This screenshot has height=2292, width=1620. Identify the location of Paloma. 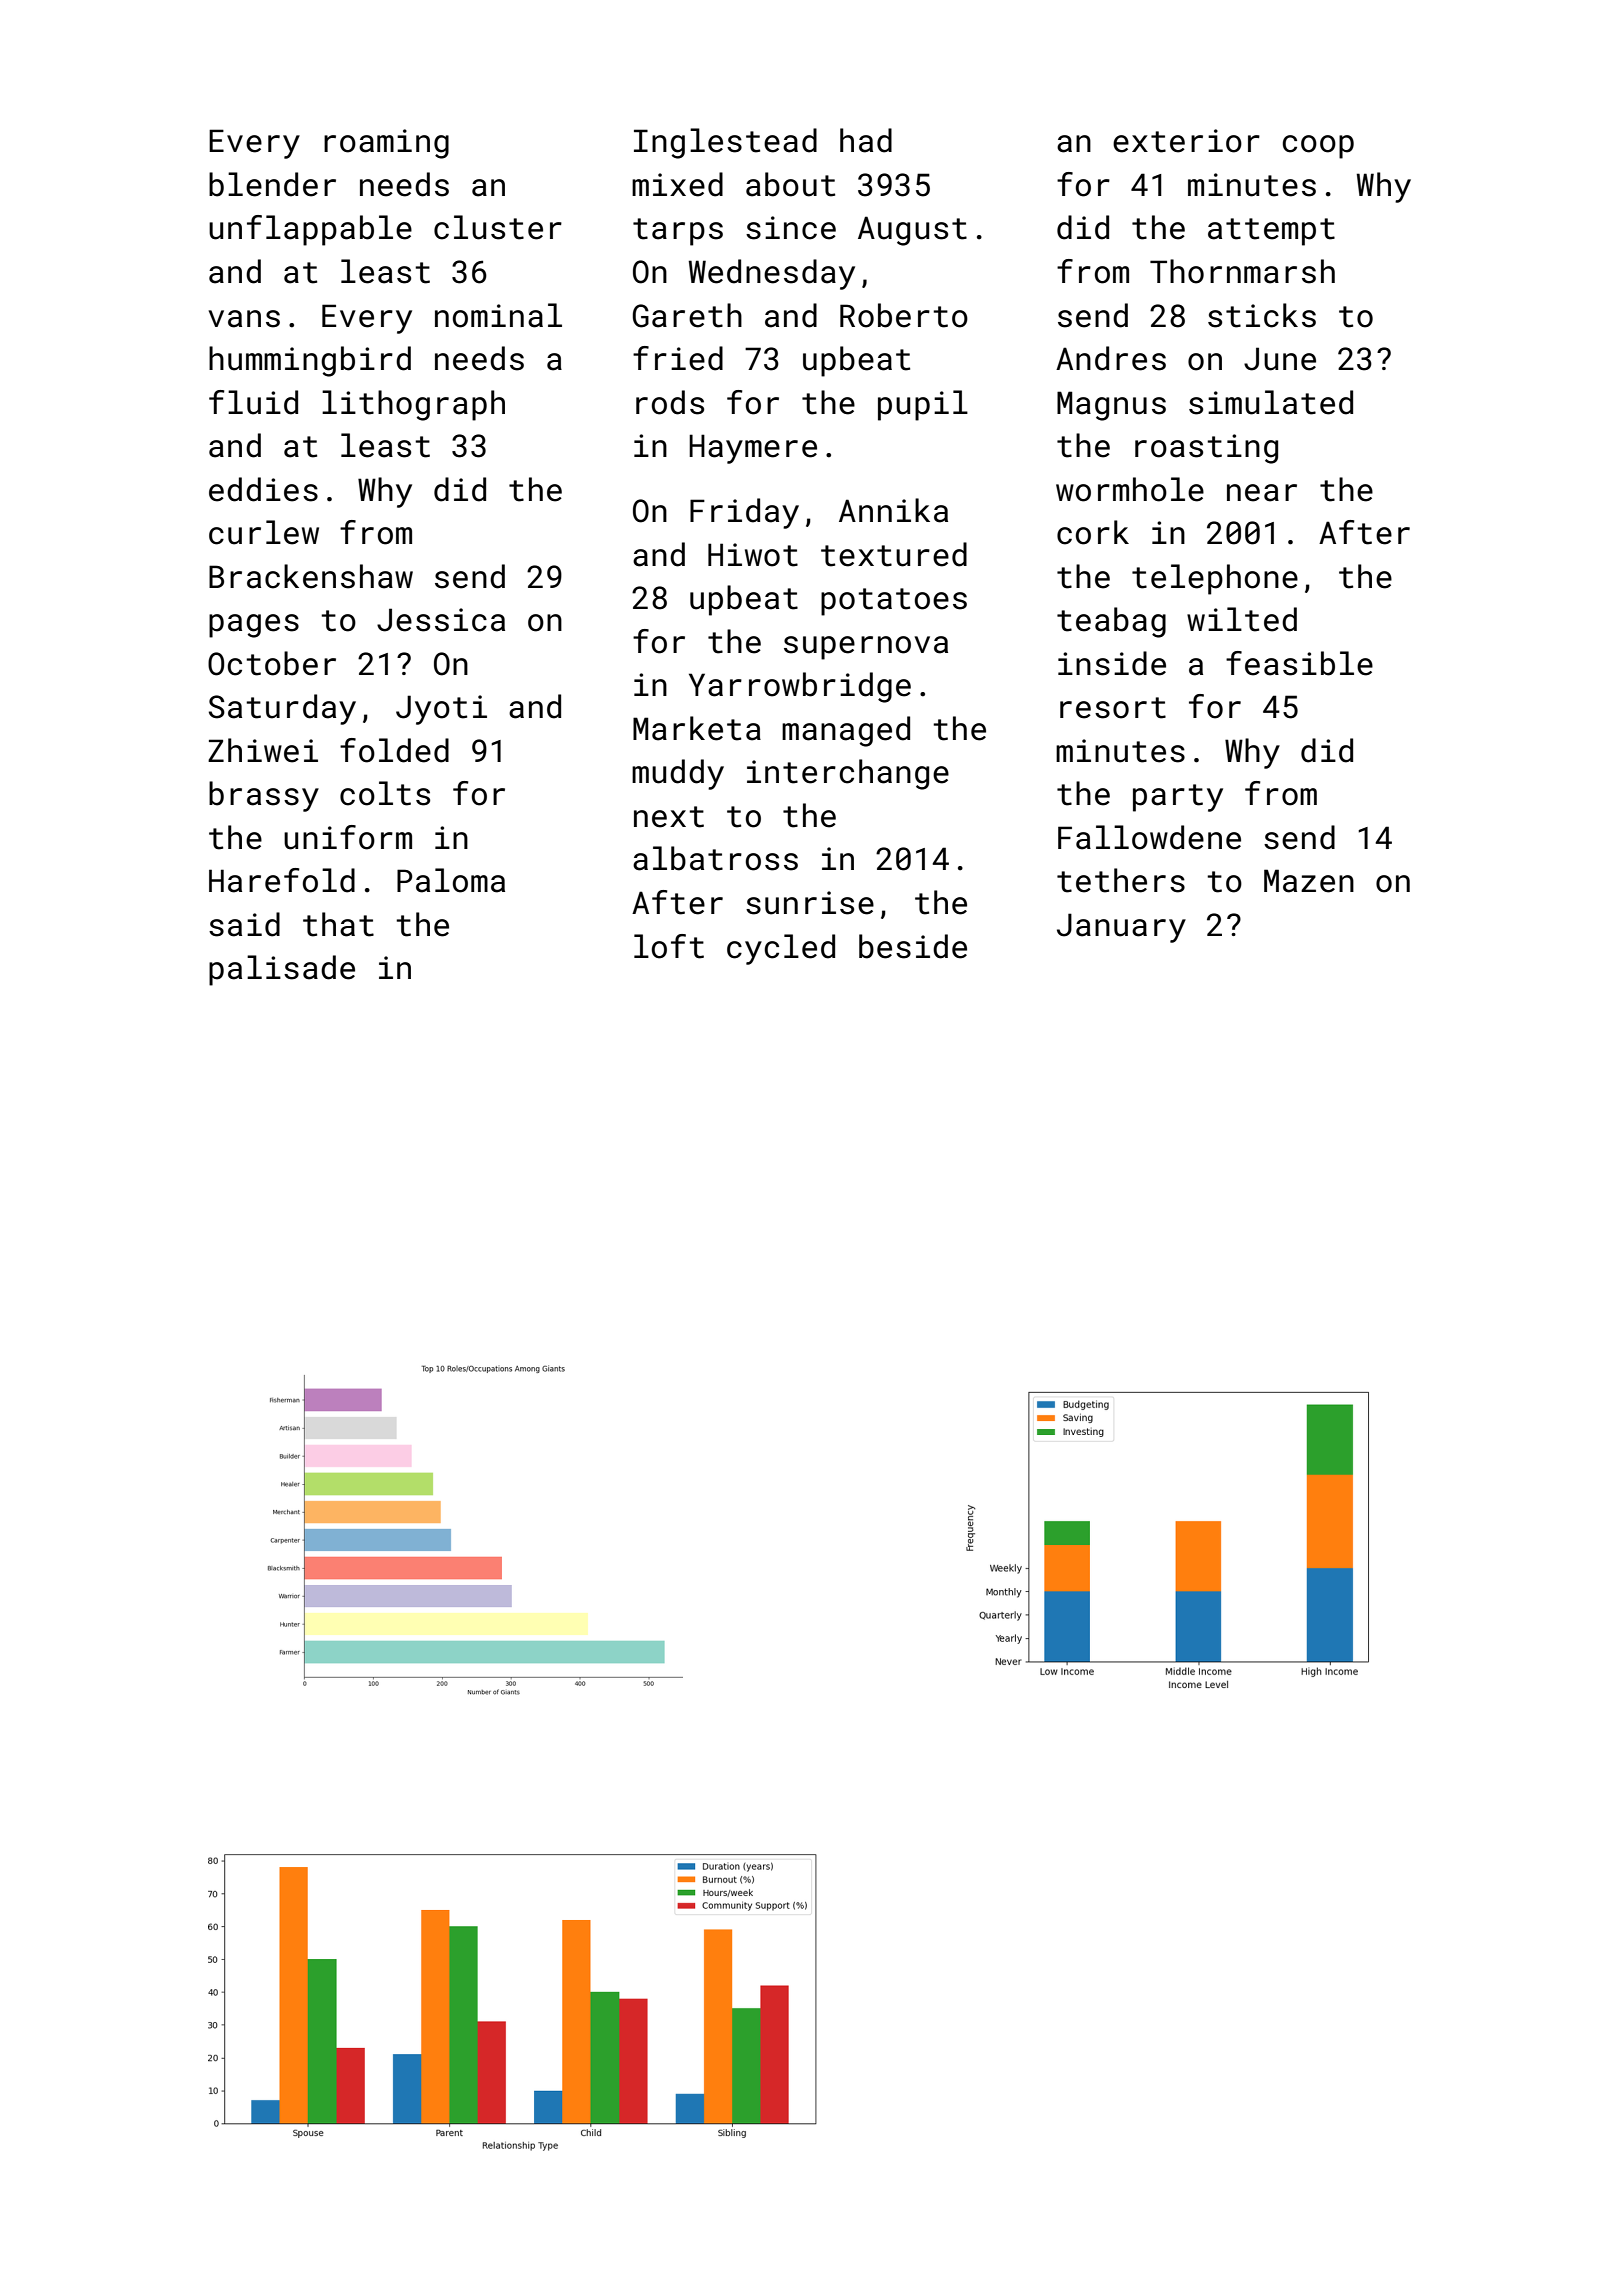
(451, 880).
